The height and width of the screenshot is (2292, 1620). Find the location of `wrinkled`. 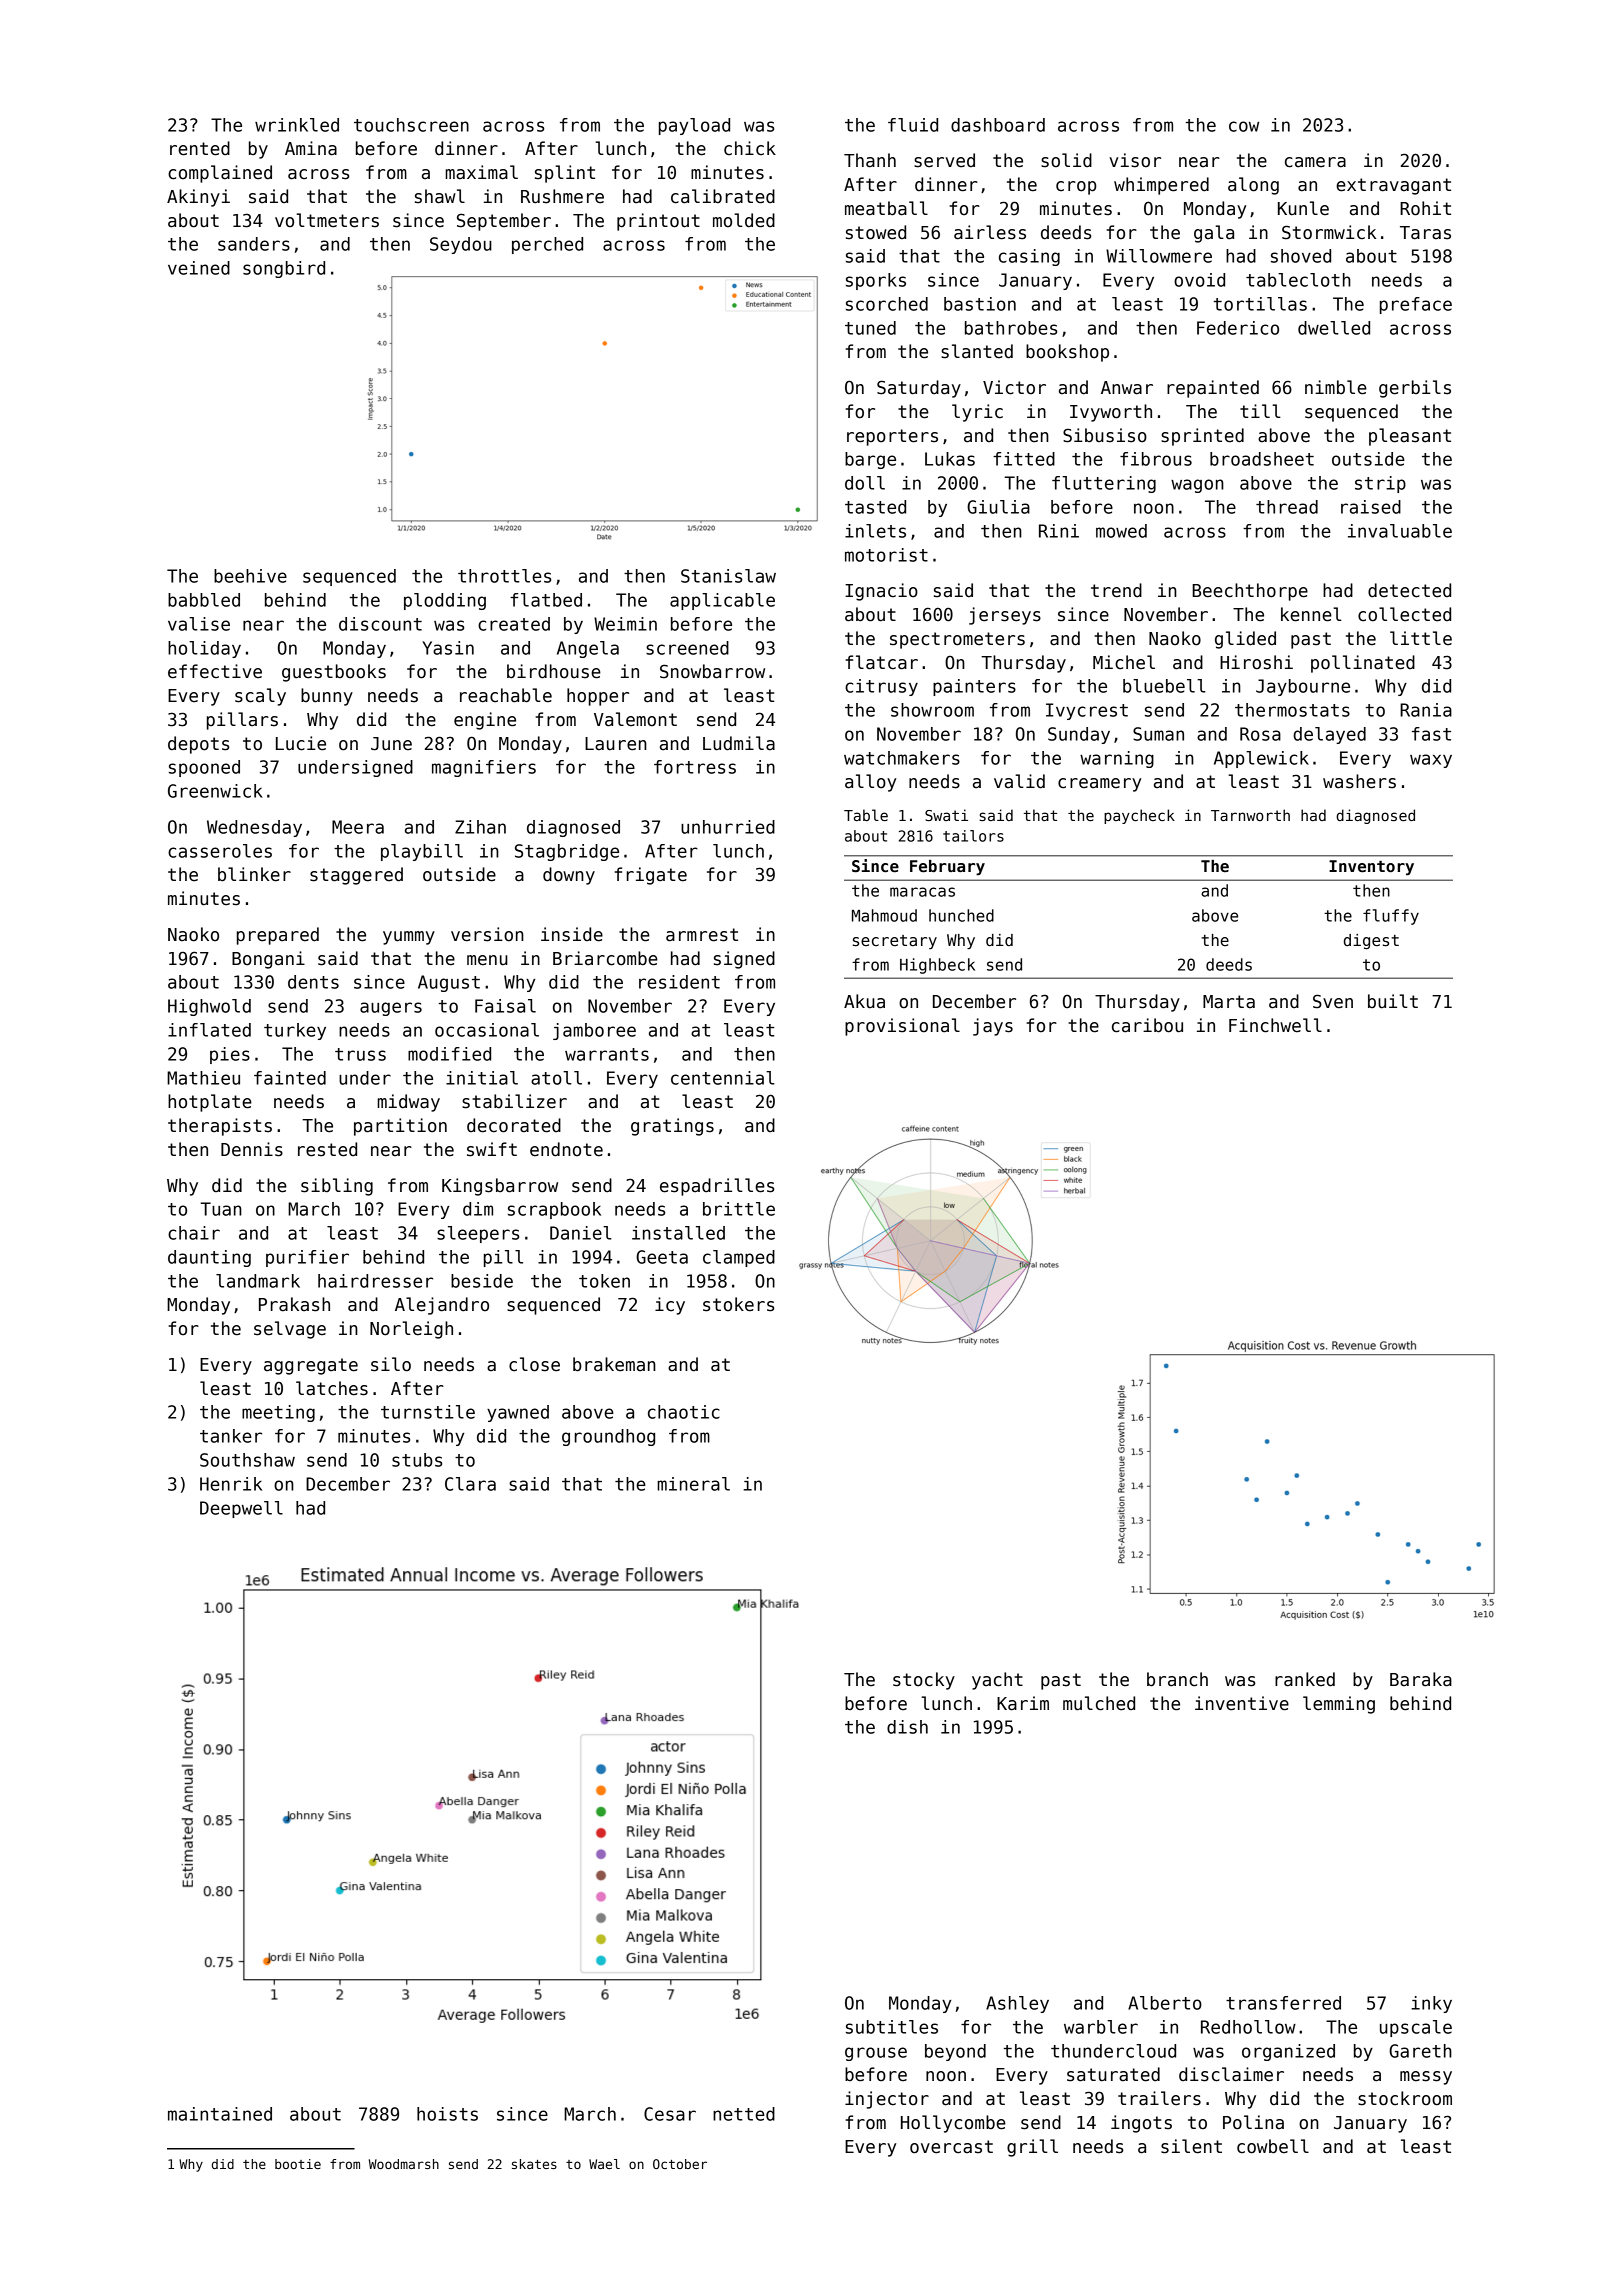

wrinkled is located at coordinates (297, 125).
